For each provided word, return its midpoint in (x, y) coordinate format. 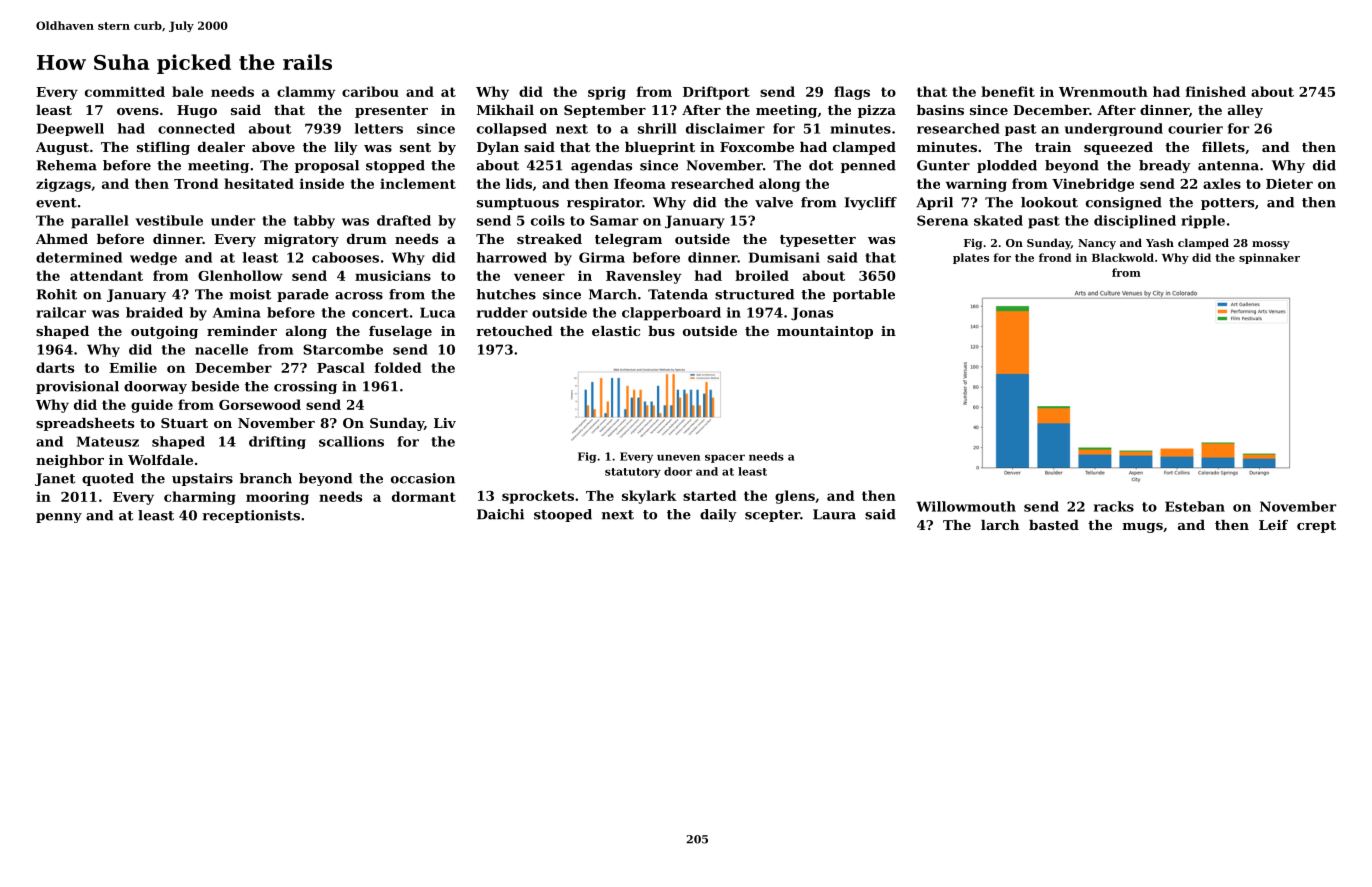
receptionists (251, 516)
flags (852, 93)
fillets (1223, 147)
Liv (445, 423)
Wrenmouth (1103, 91)
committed (125, 91)
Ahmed (62, 239)
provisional (77, 387)
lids (519, 183)
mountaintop (825, 332)
